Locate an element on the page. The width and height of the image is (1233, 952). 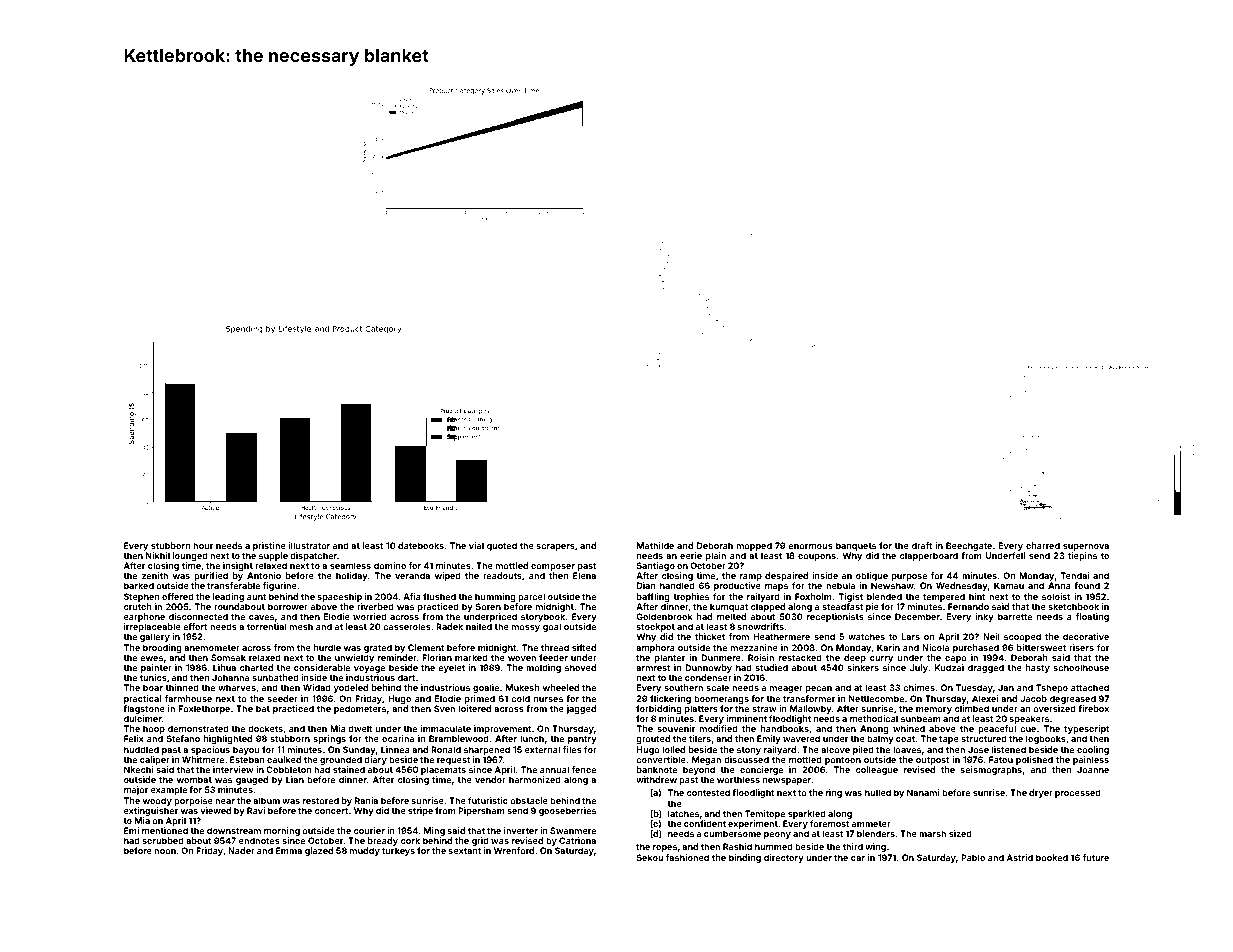
lounged is located at coordinates (190, 556).
